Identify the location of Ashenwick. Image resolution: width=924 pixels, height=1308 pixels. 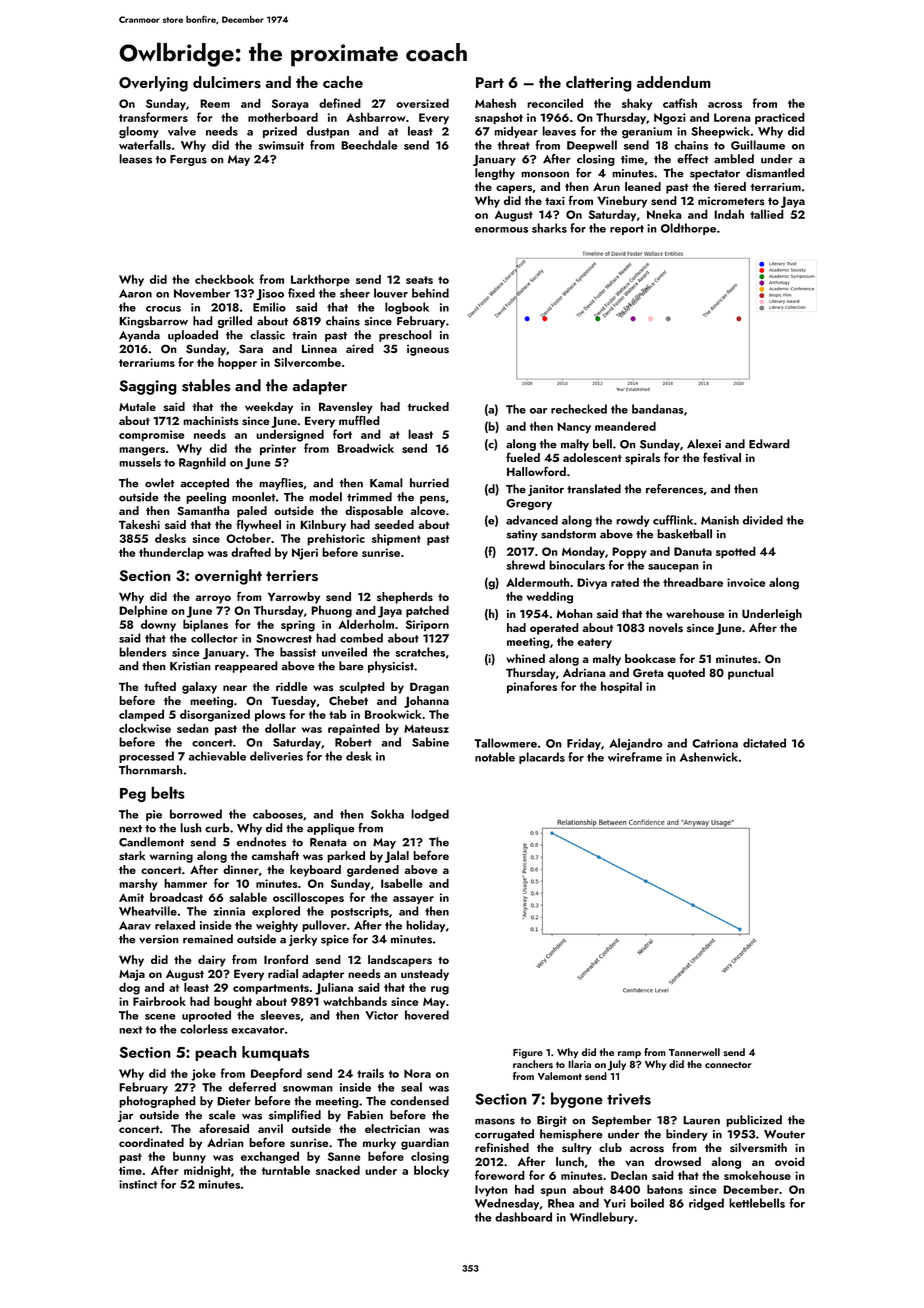
(709, 757).
